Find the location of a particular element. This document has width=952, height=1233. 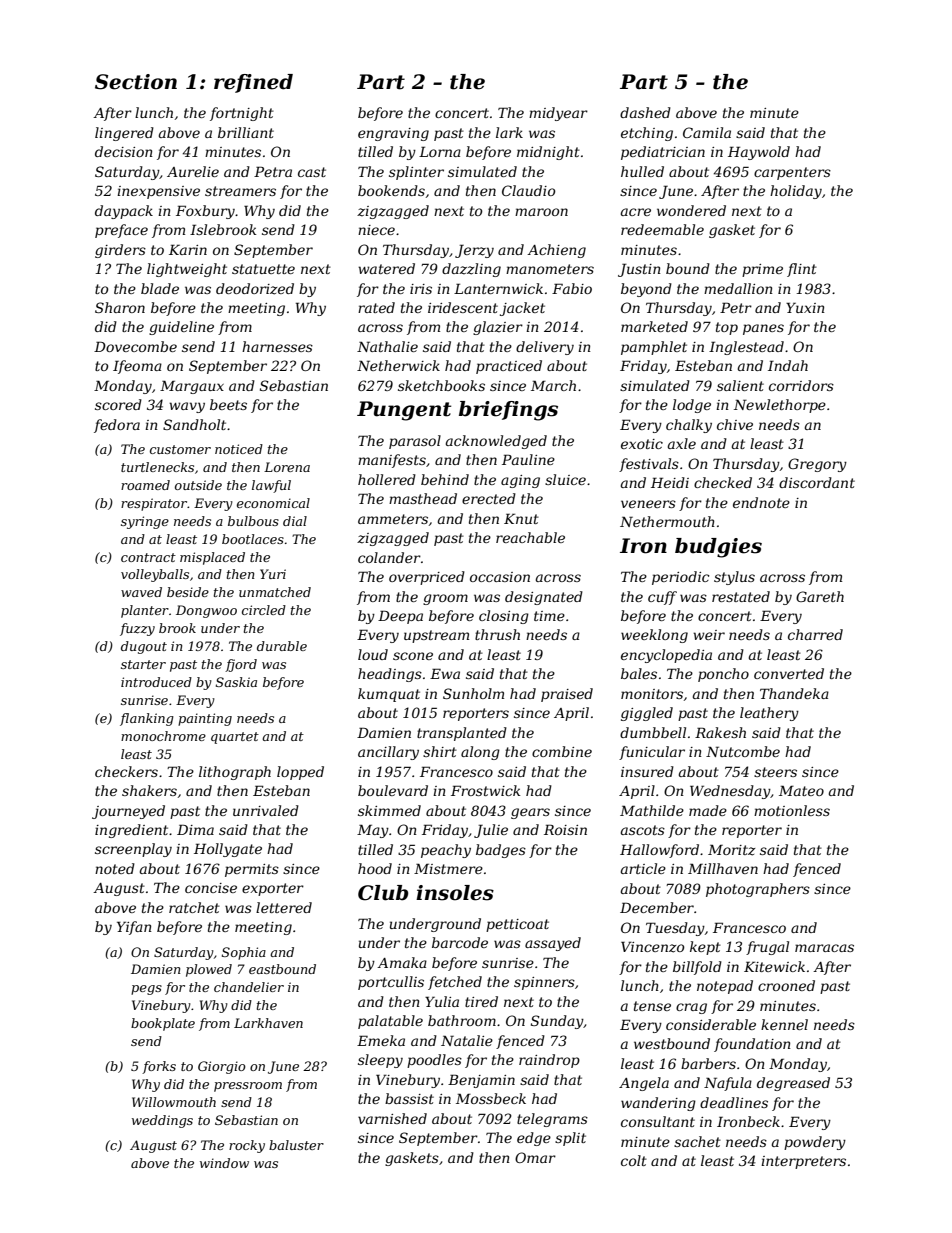

motionless is located at coordinates (792, 810).
